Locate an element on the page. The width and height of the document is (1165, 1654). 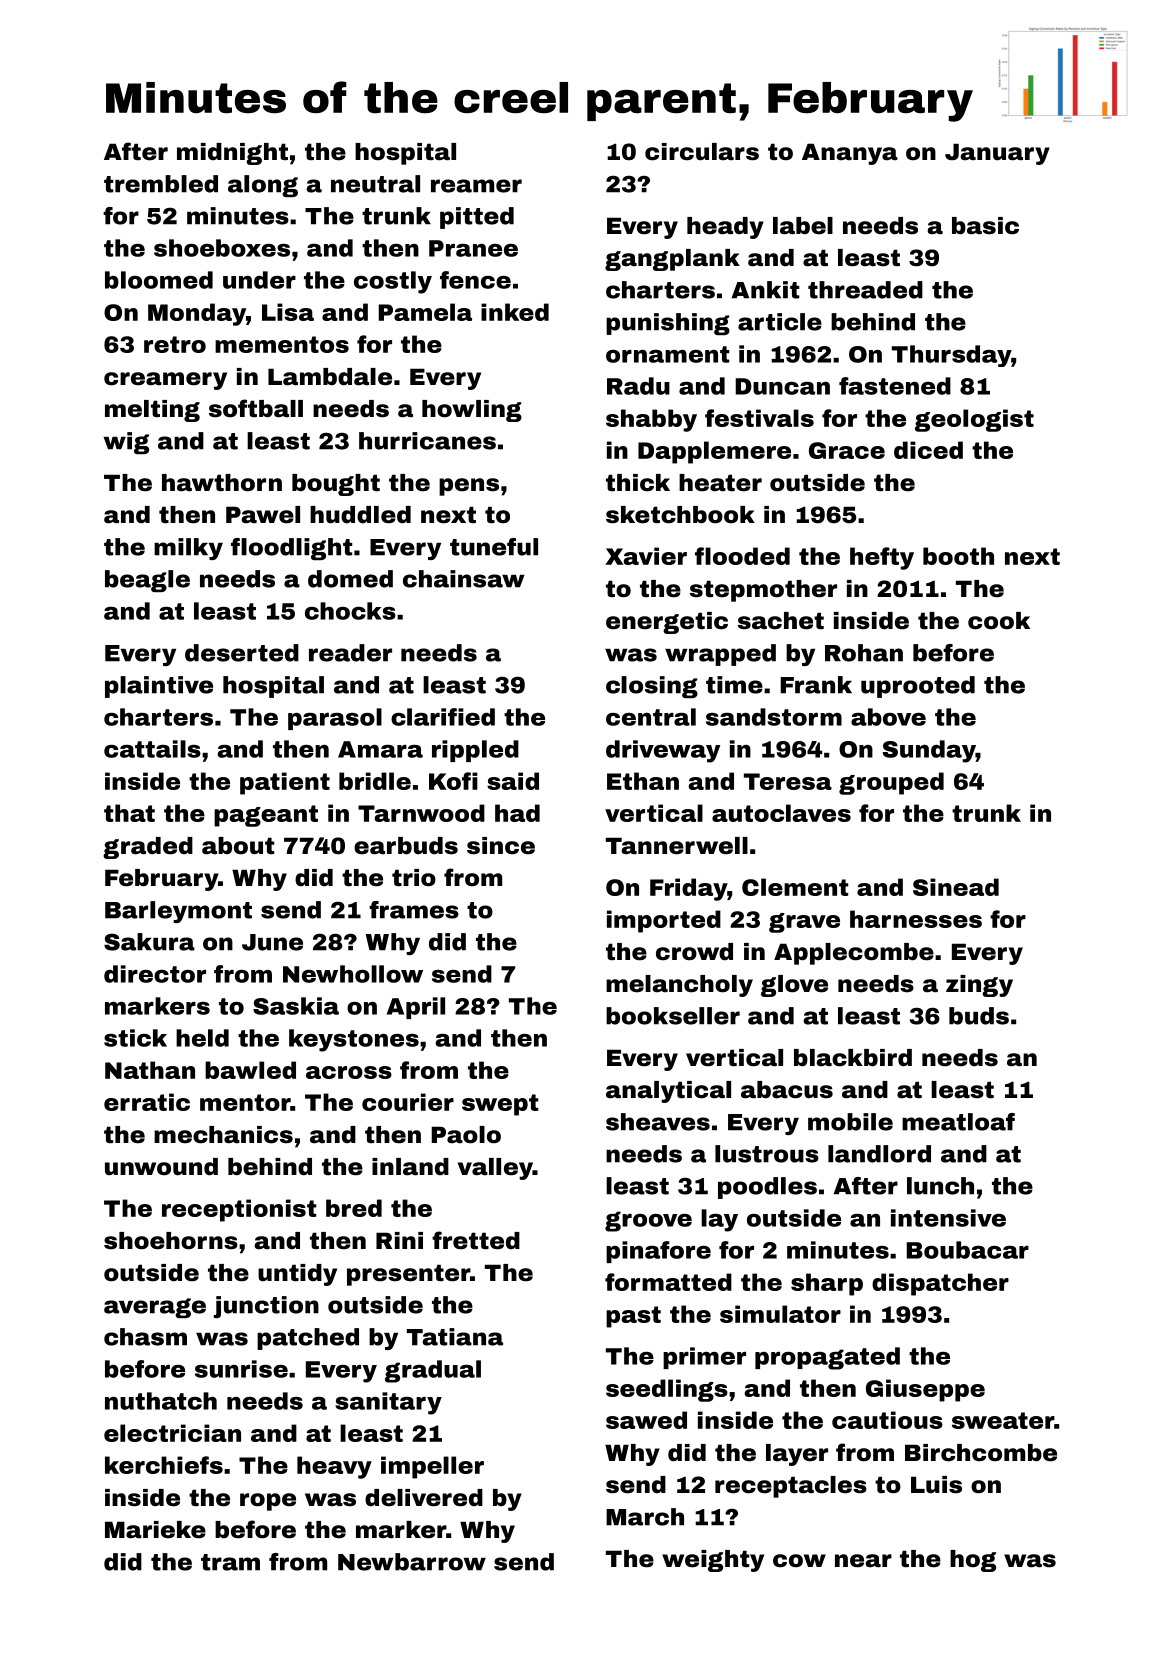
chasm is located at coordinates (145, 1337).
